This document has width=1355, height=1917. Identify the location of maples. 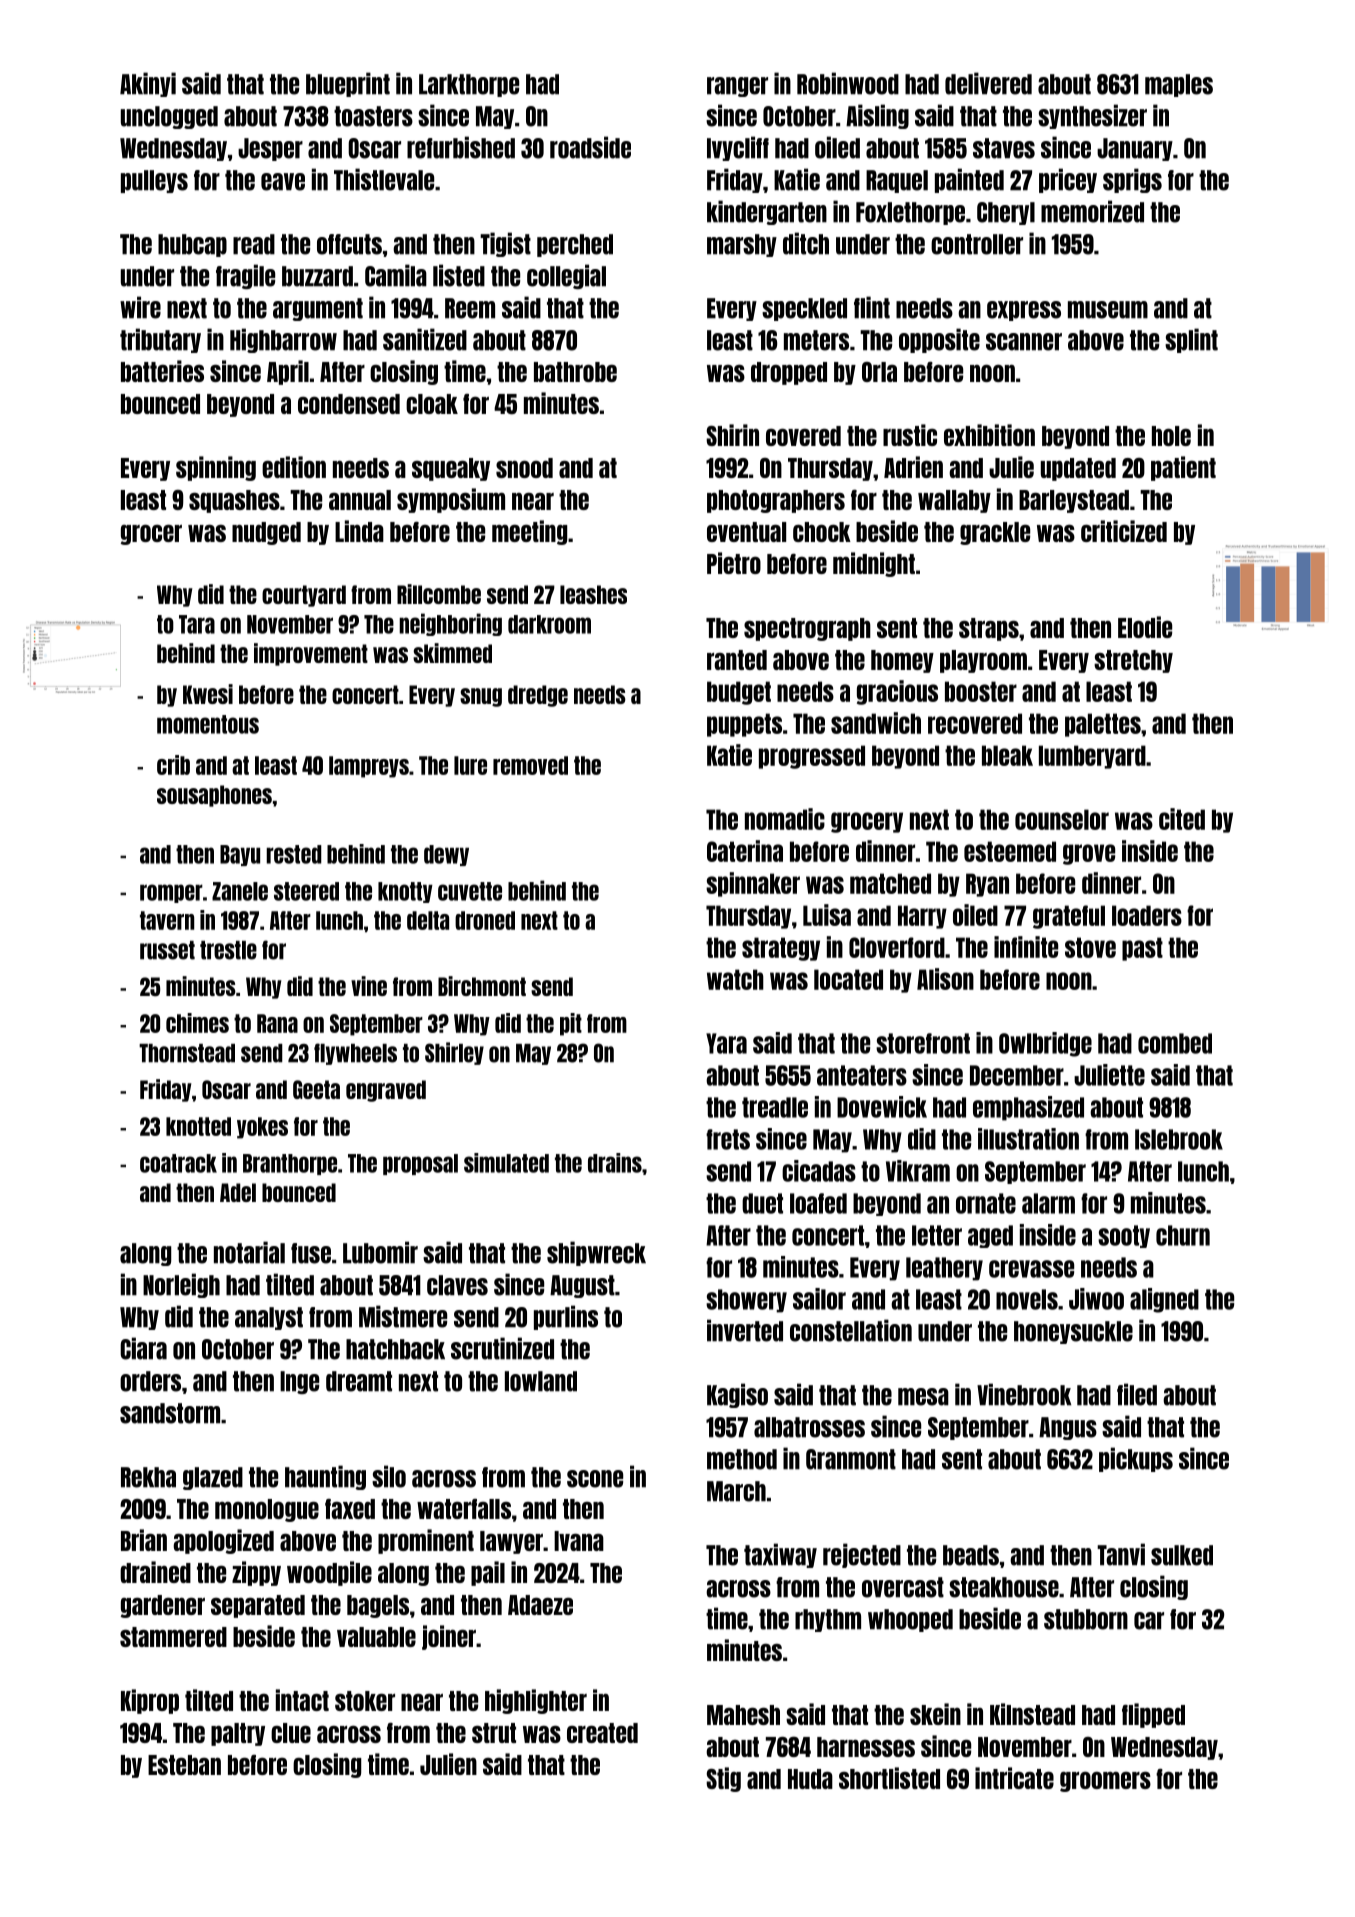
(1179, 85).
